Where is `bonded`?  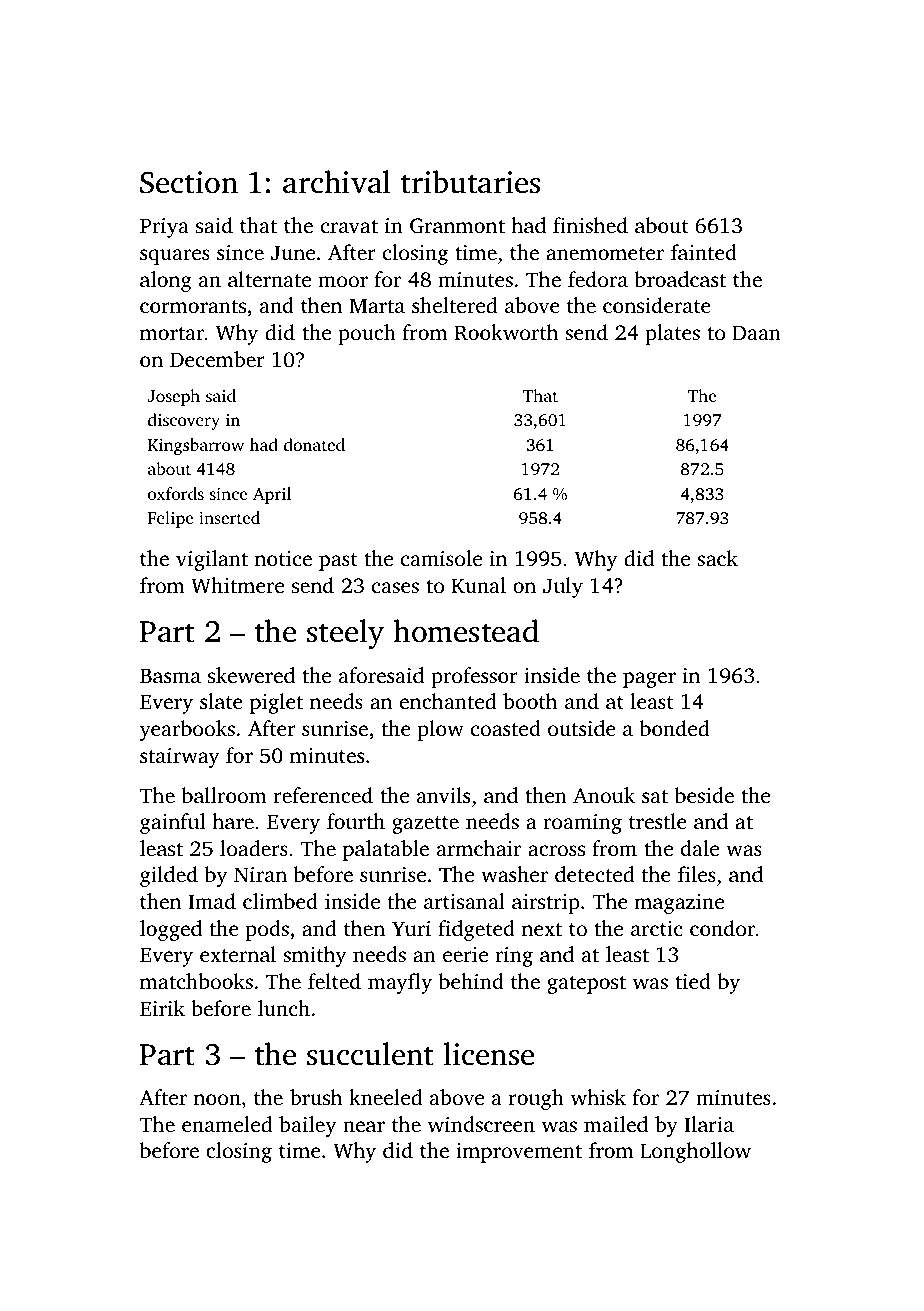 bonded is located at coordinates (675, 728).
